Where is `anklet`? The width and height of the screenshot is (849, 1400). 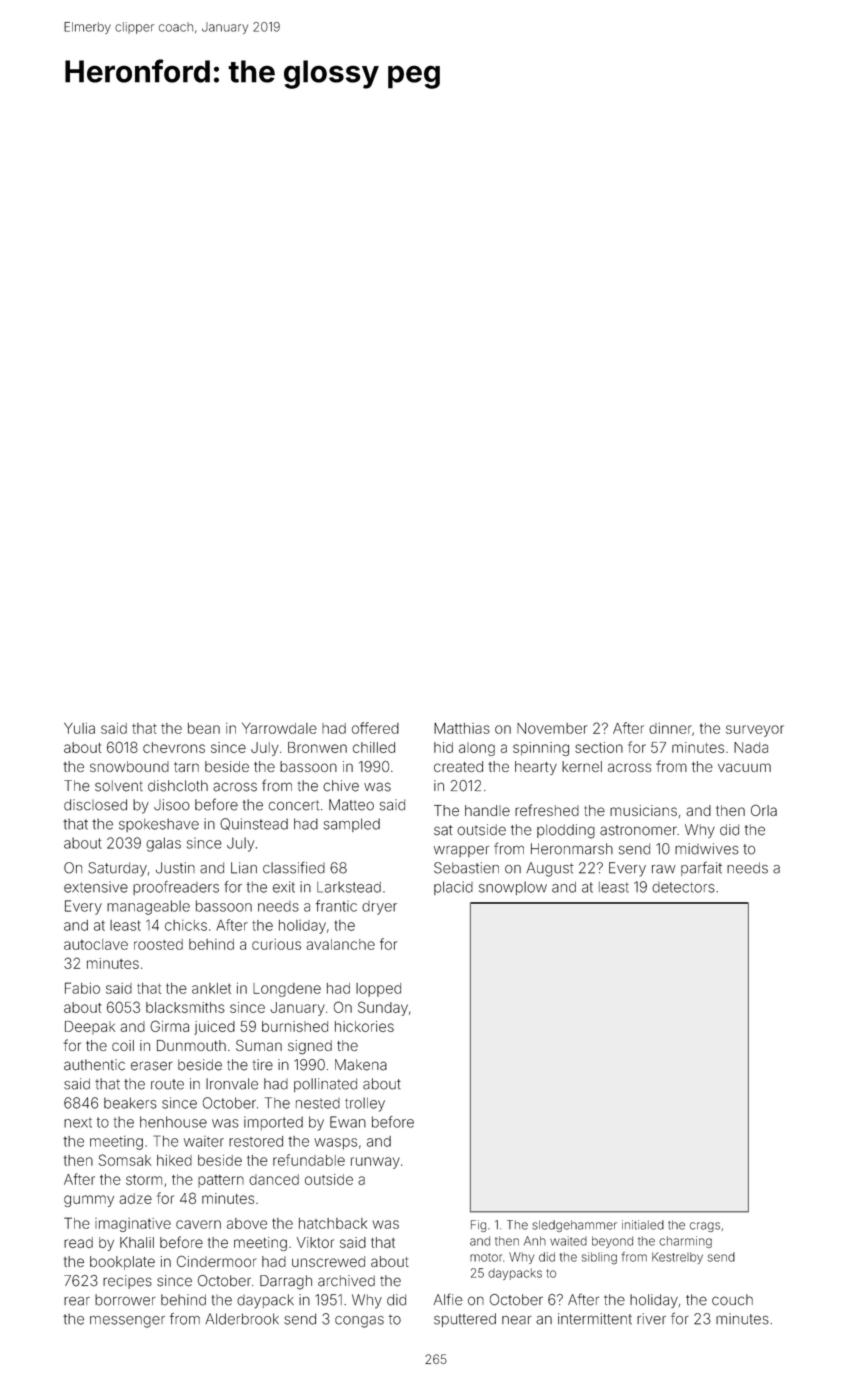 anklet is located at coordinates (211, 988).
